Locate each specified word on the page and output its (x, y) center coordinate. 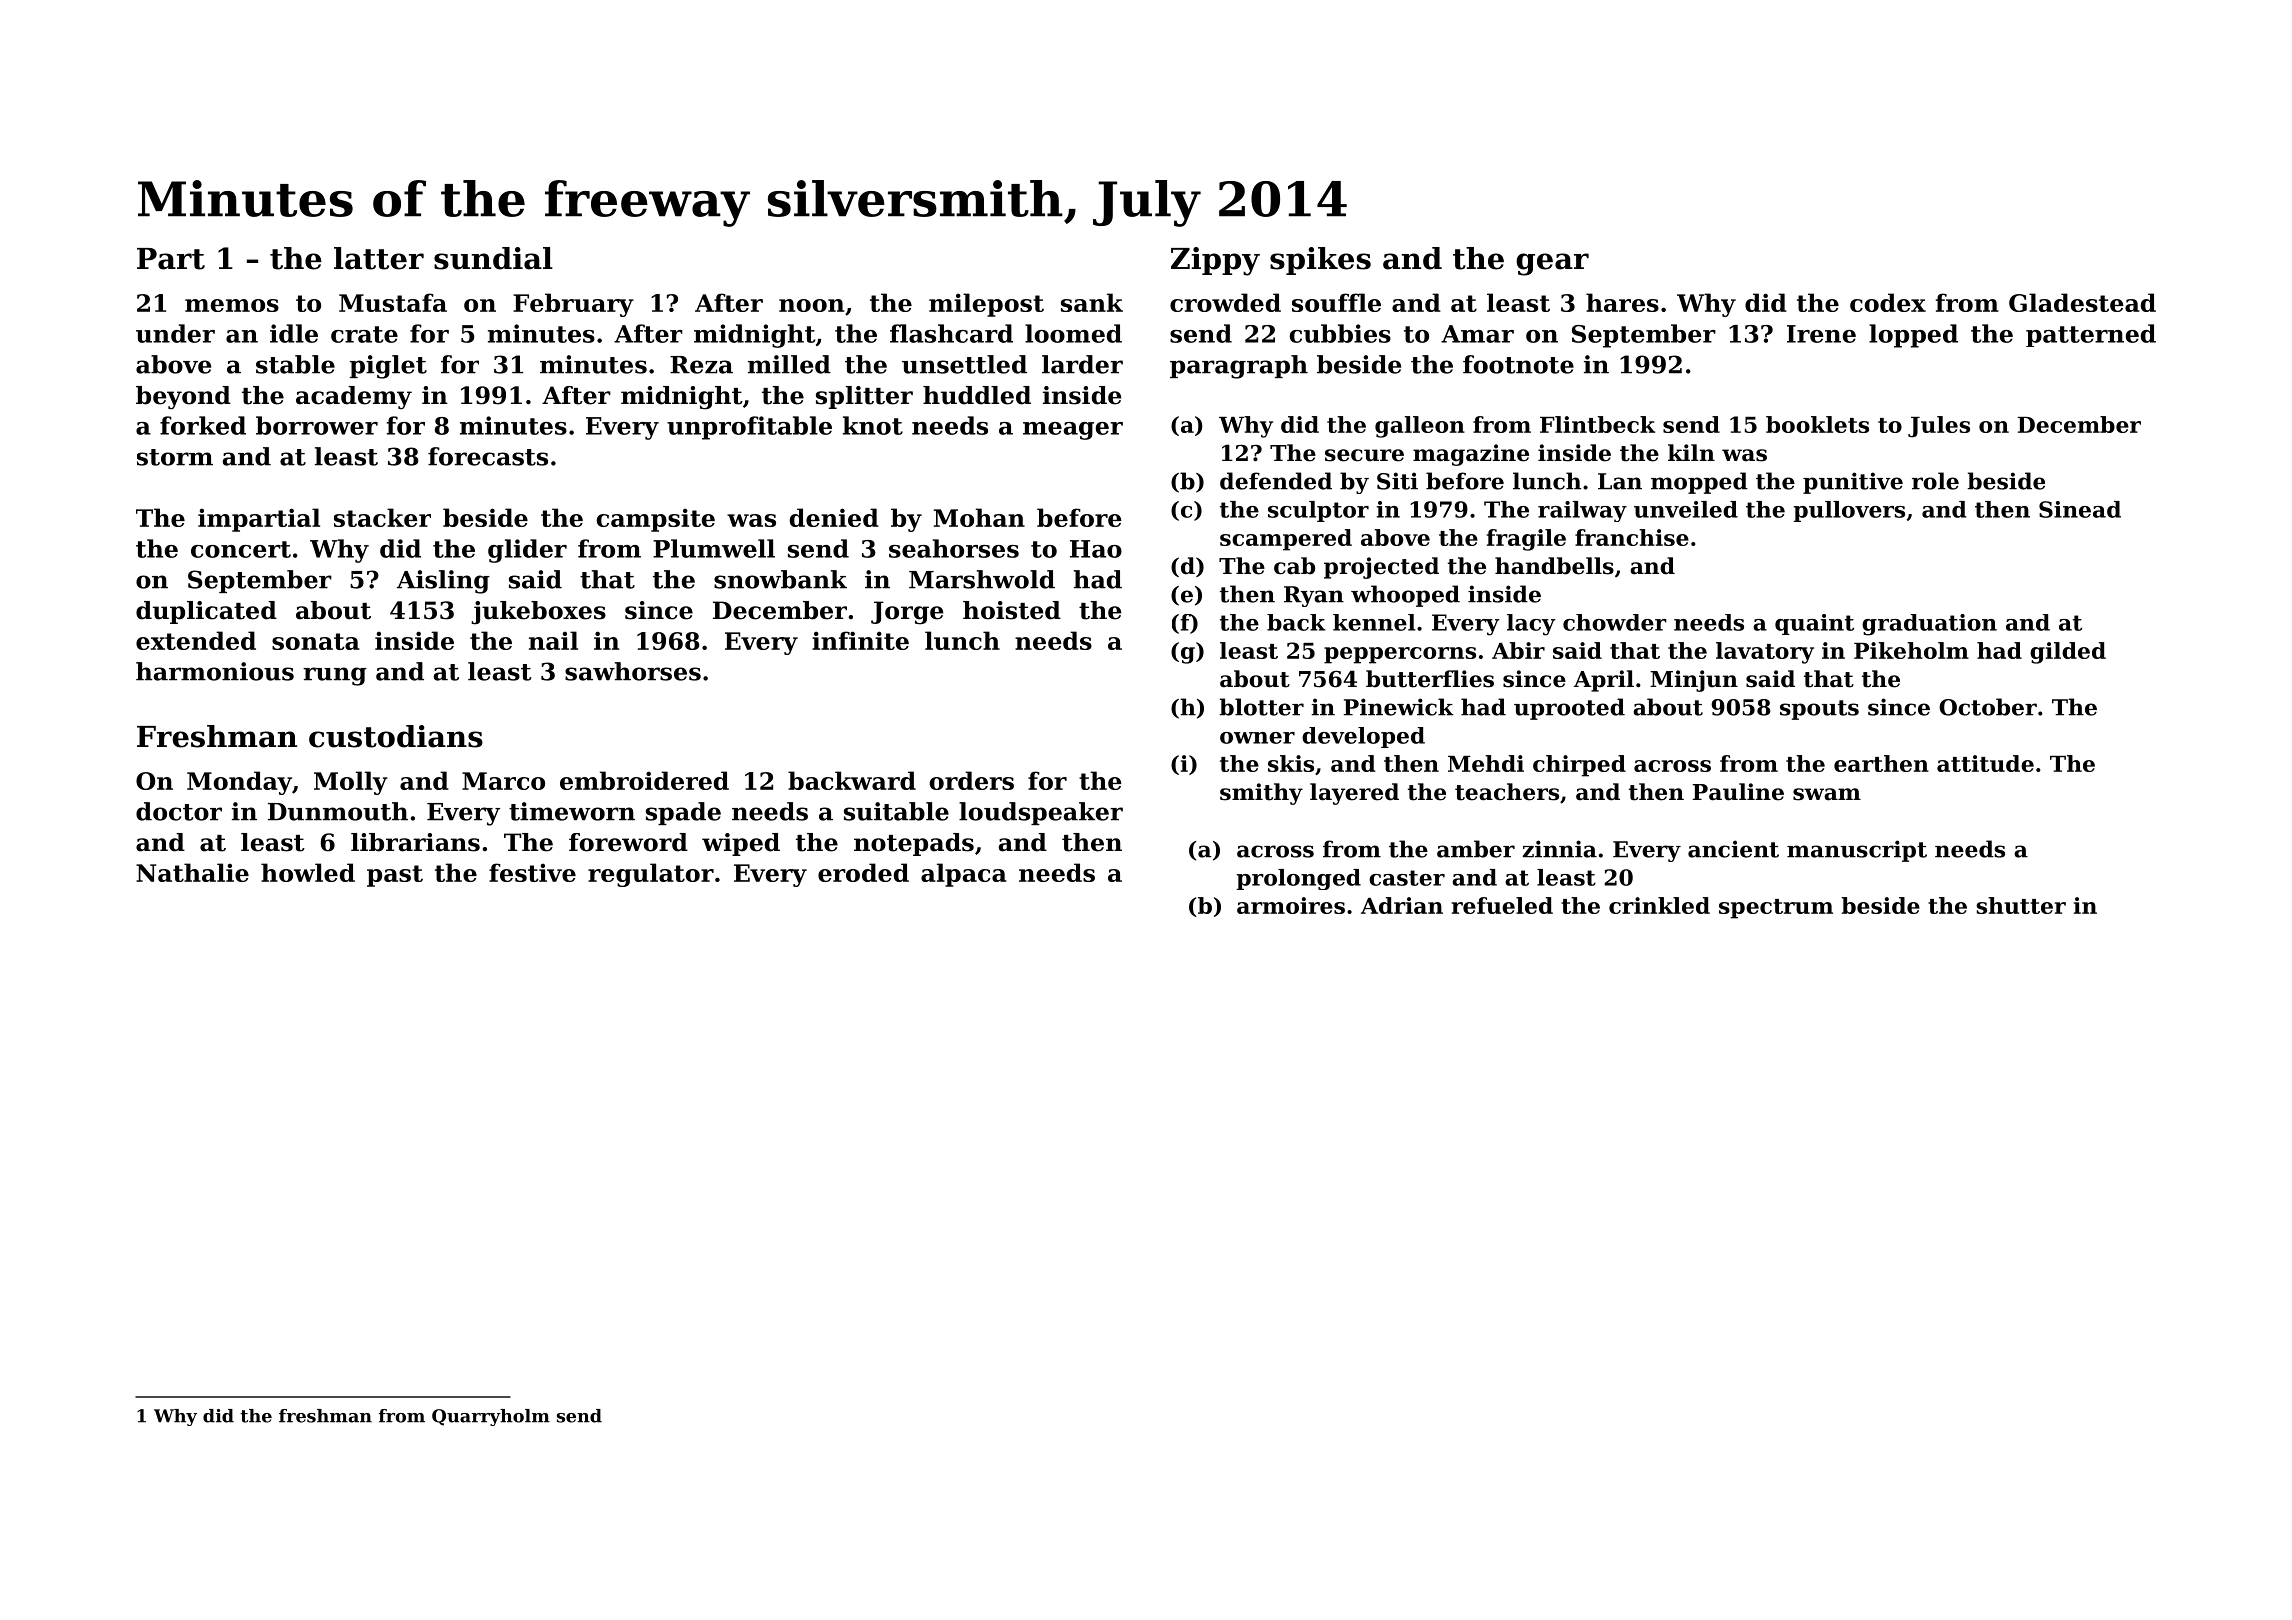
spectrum (1776, 909)
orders (972, 780)
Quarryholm (491, 1417)
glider (527, 551)
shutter (2021, 905)
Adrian (1402, 905)
